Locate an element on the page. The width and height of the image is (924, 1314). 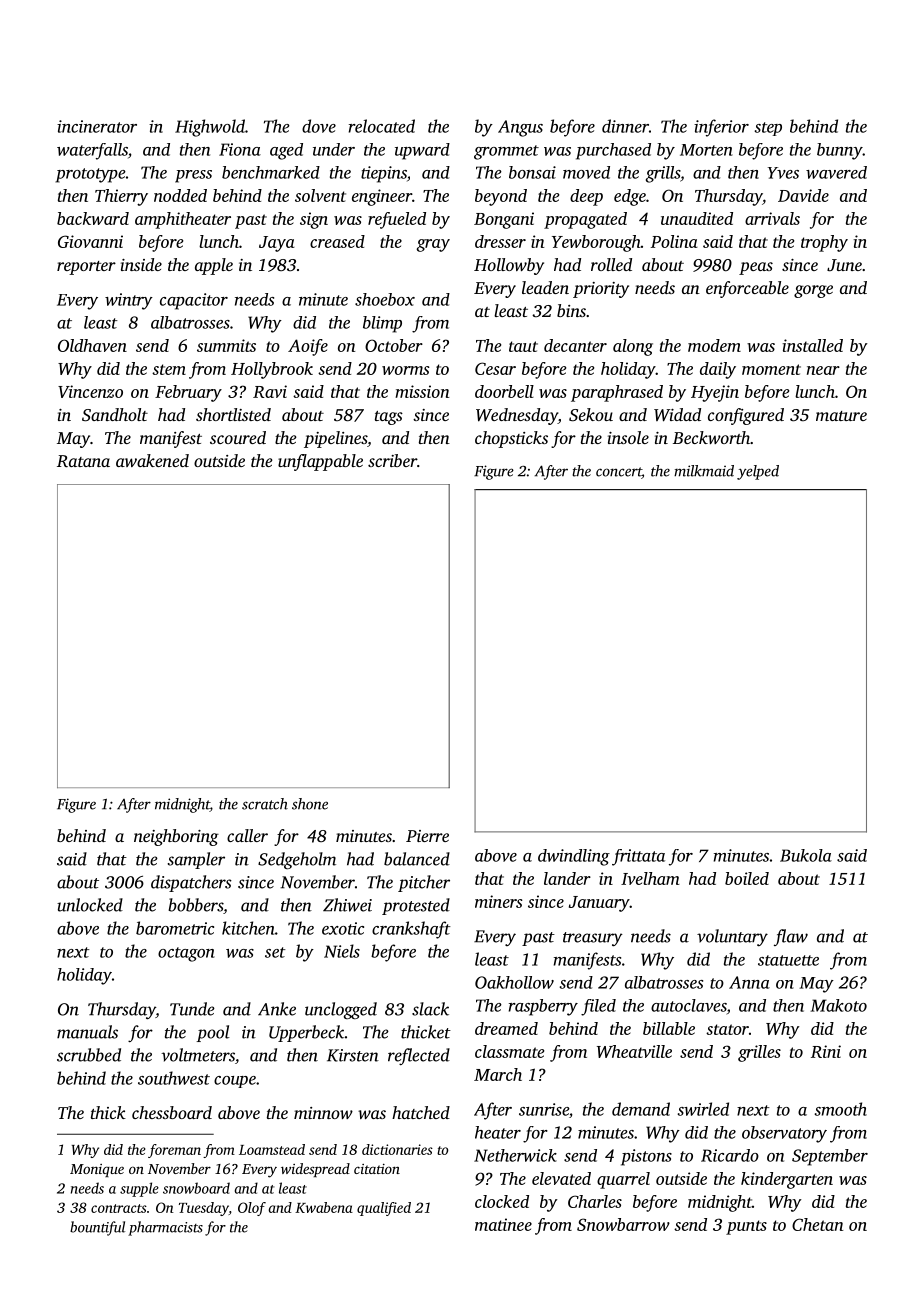
yelped is located at coordinates (758, 472).
